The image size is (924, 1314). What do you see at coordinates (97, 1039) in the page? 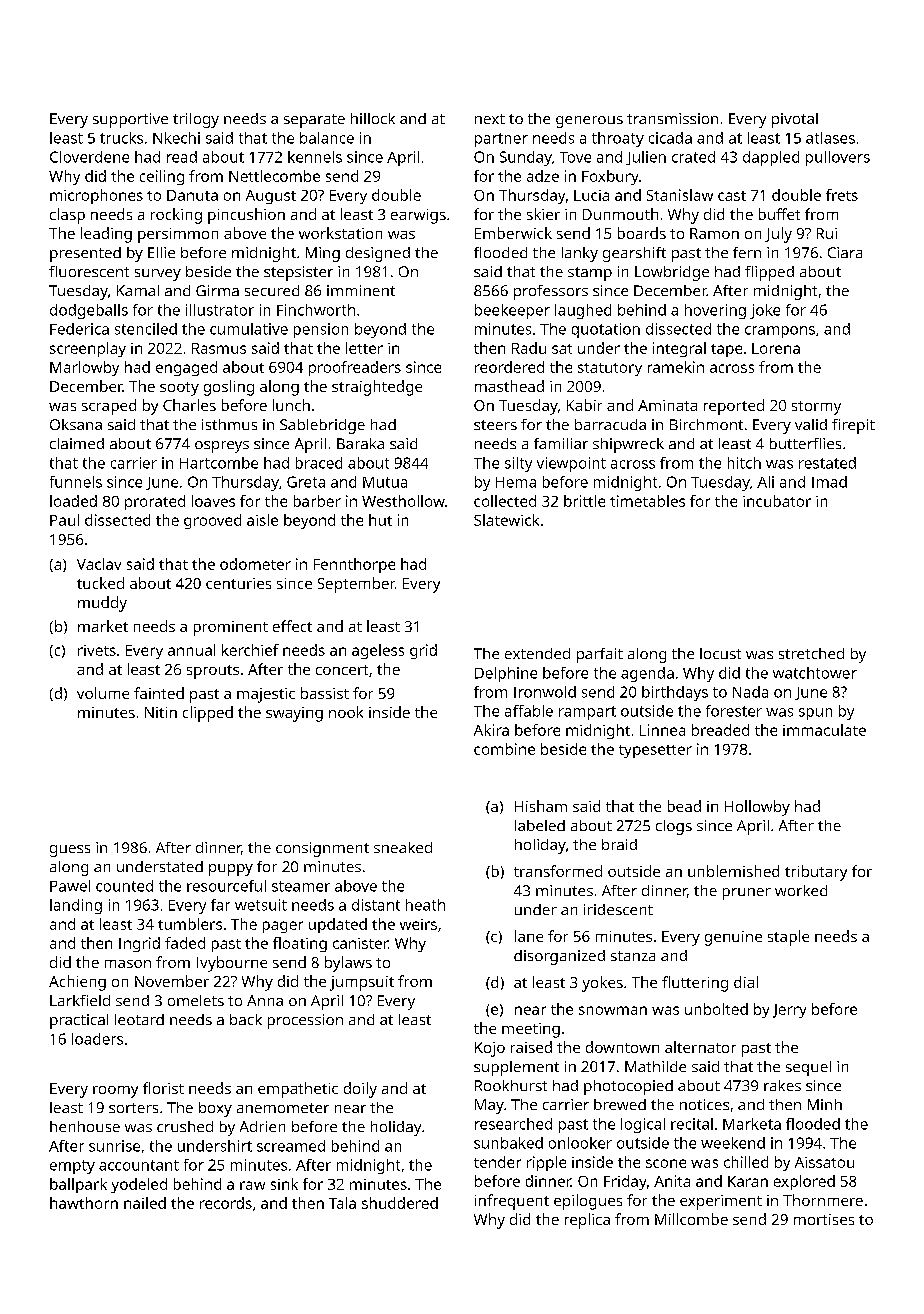
I see `loaders` at bounding box center [97, 1039].
